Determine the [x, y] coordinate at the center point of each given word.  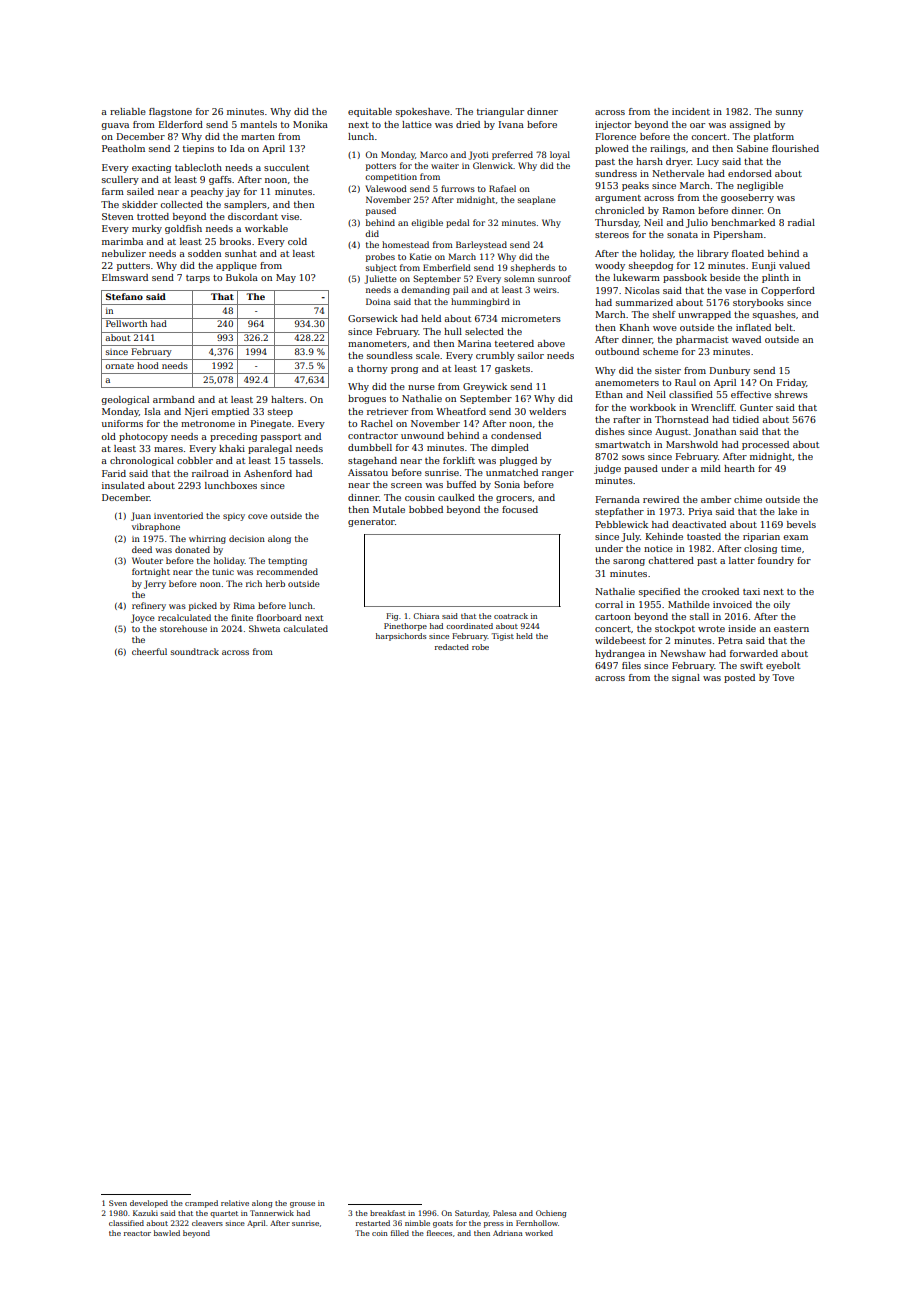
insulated [123, 485]
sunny [789, 113]
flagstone [170, 112]
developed [149, 1204]
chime [748, 499]
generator [371, 523]
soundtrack [195, 651]
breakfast [388, 1213]
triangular [500, 112]
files [631, 665]
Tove [783, 677]
